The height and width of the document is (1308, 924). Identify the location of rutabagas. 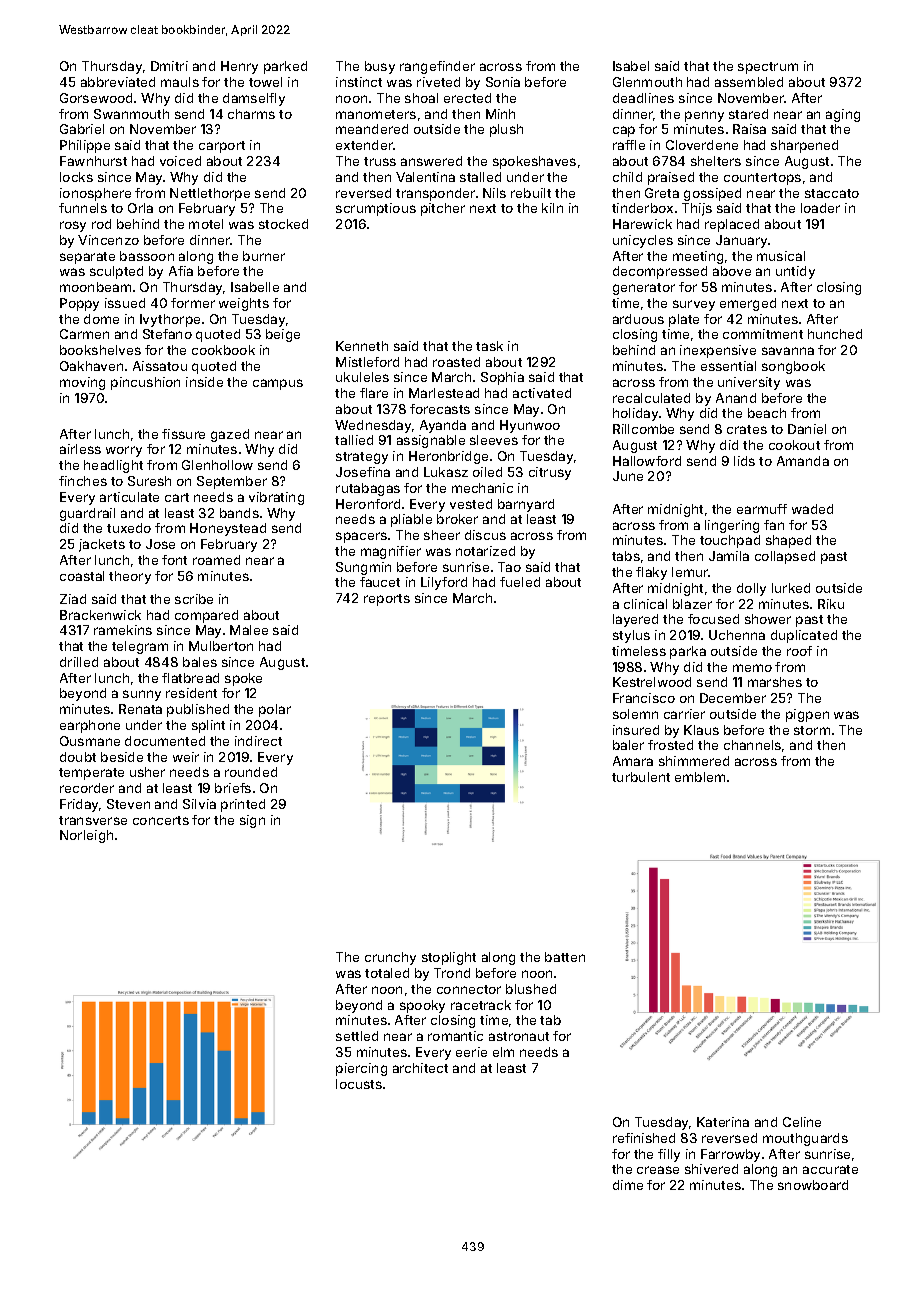
(368, 489).
